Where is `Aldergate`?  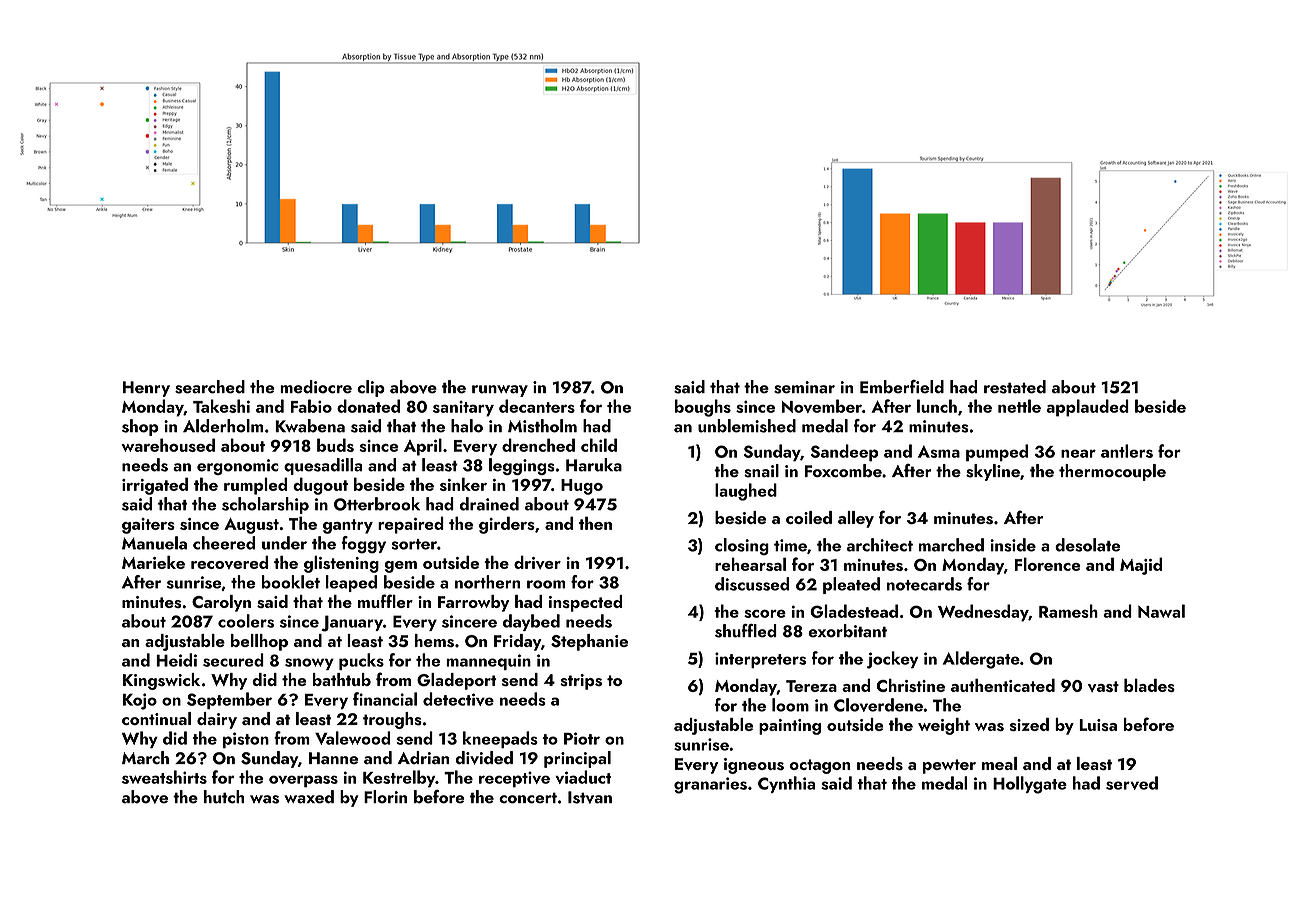
Aldergate is located at coordinates (981, 660).
